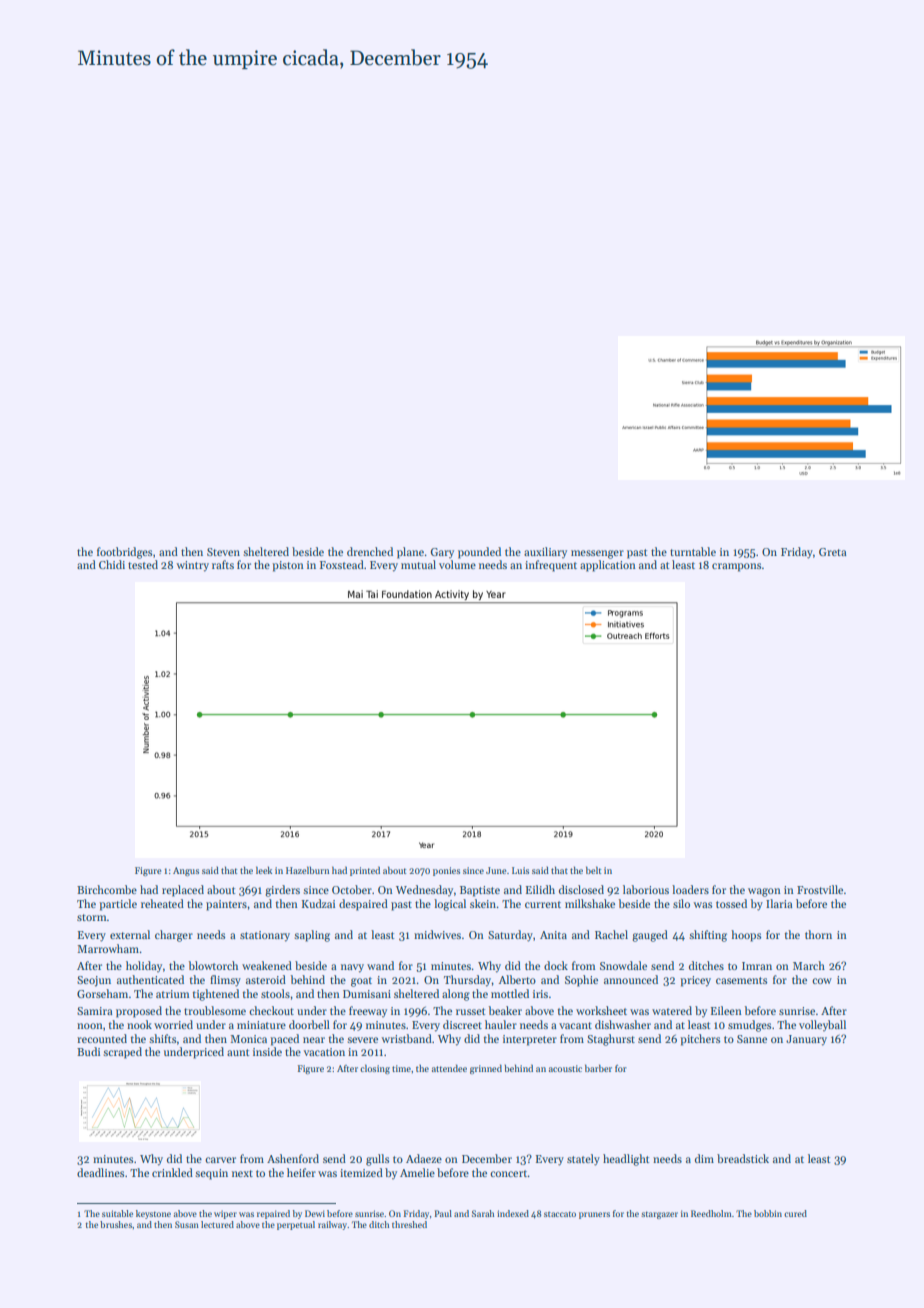 Image resolution: width=924 pixels, height=1308 pixels. What do you see at coordinates (820, 889) in the screenshot?
I see `Frostville` at bounding box center [820, 889].
